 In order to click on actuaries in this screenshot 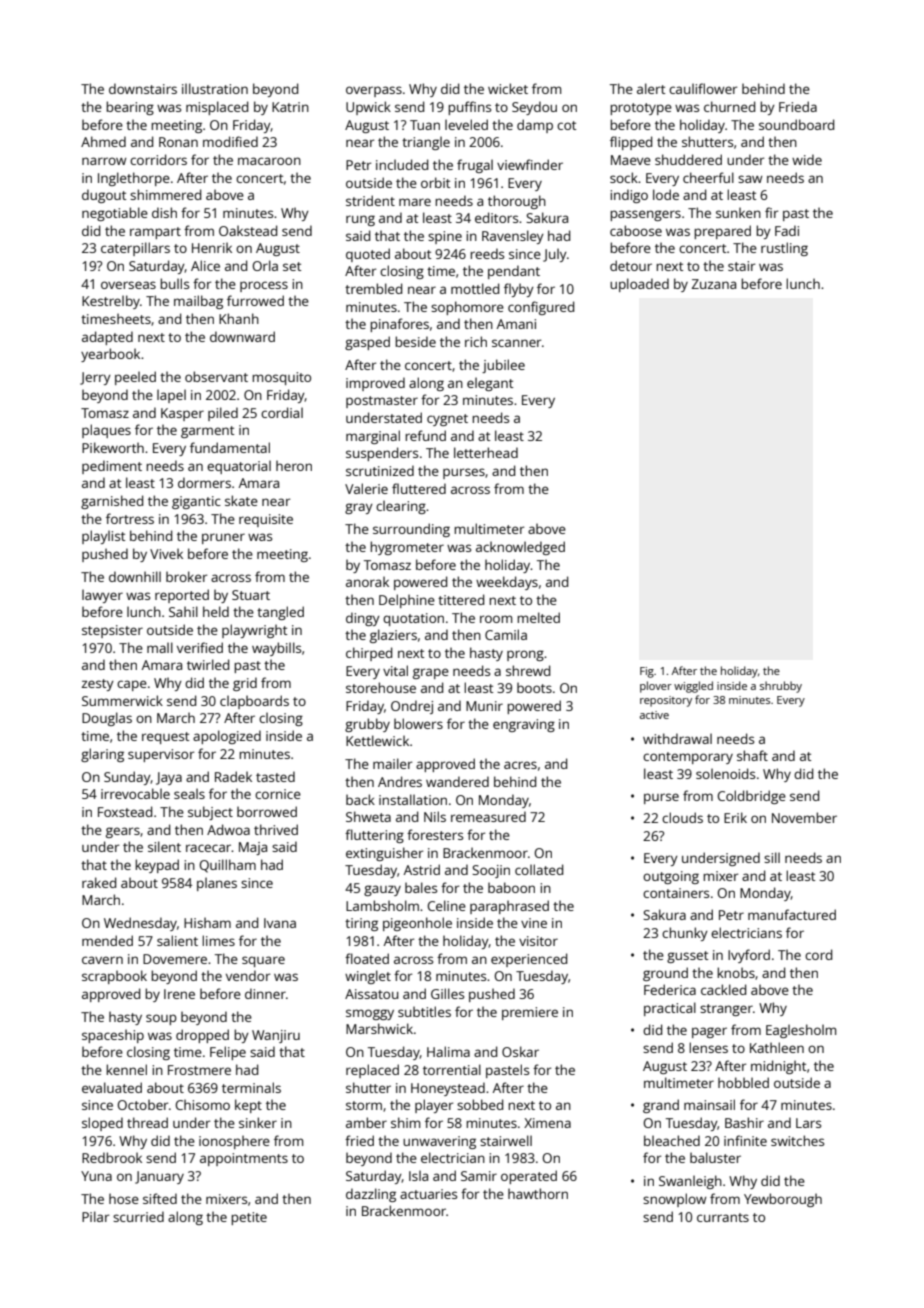, I will do `click(428, 1194)`.
